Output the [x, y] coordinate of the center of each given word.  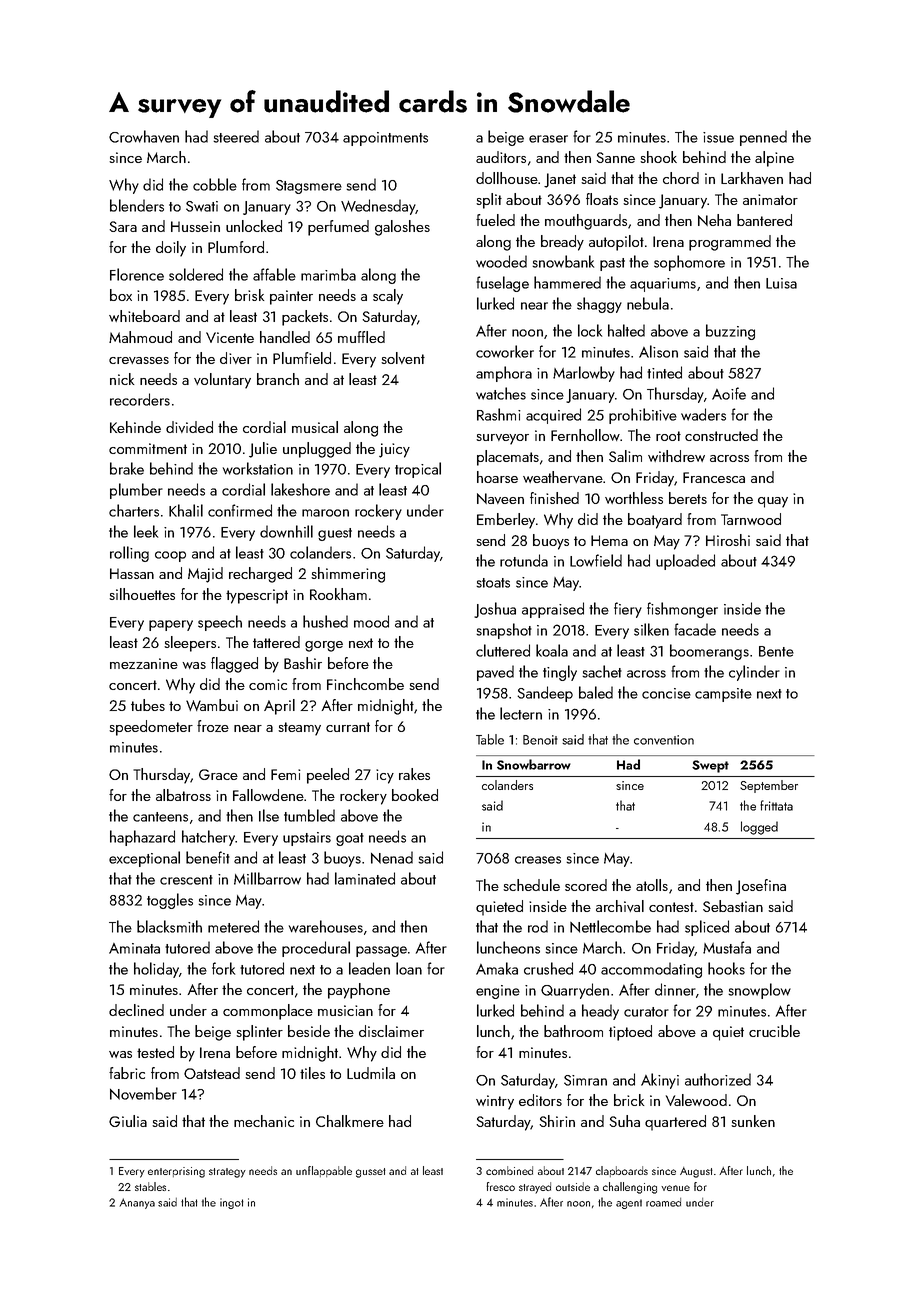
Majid [205, 575]
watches [501, 393]
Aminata [134, 948]
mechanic [264, 1121]
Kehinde [135, 427]
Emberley [506, 521]
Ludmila [371, 1073]
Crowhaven [144, 136]
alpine [774, 159]
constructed [721, 435]
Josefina [761, 887]
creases [538, 860]
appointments [385, 139]
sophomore [689, 263]
